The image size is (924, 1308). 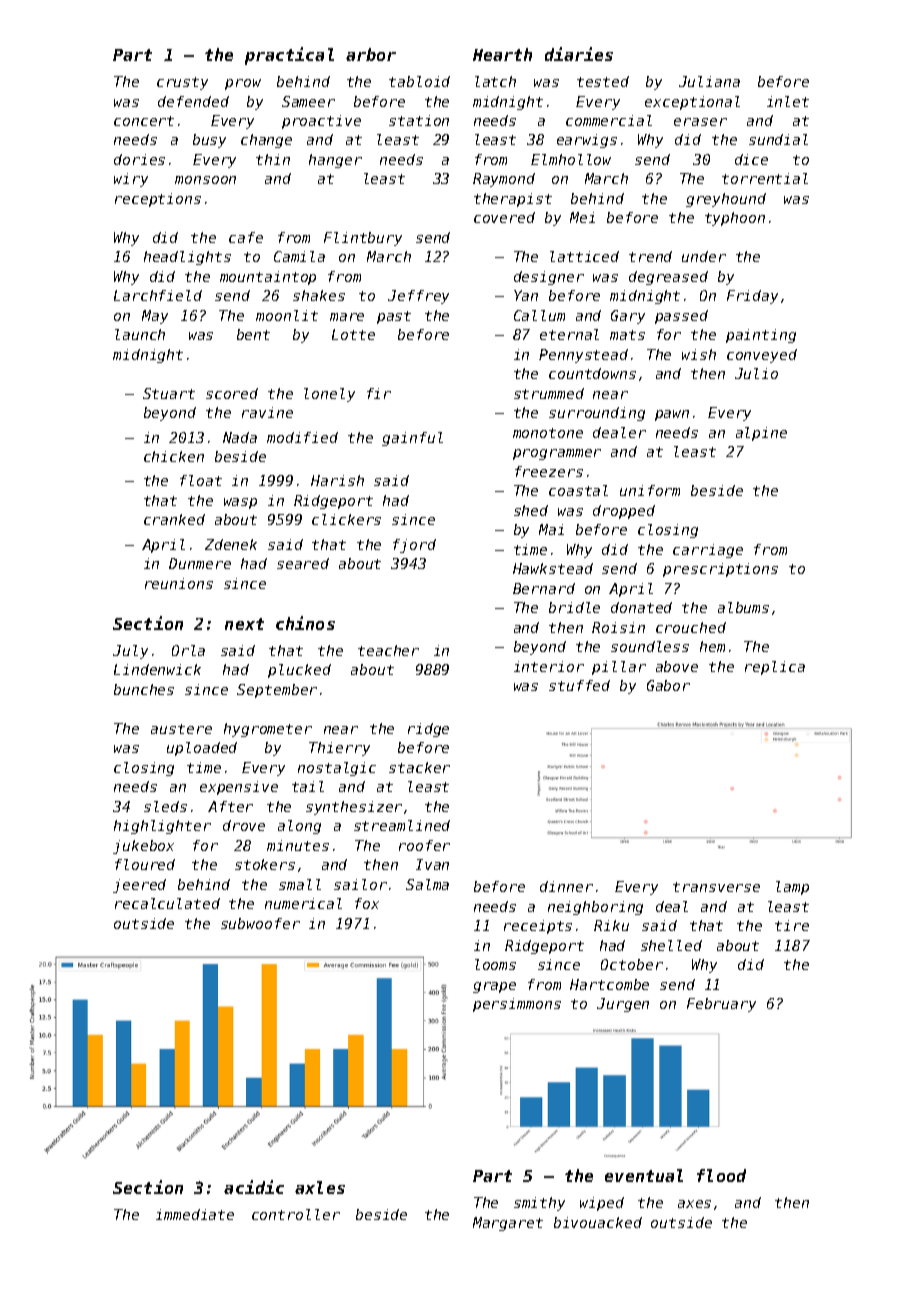 I want to click on recalculated, so click(x=167, y=903).
